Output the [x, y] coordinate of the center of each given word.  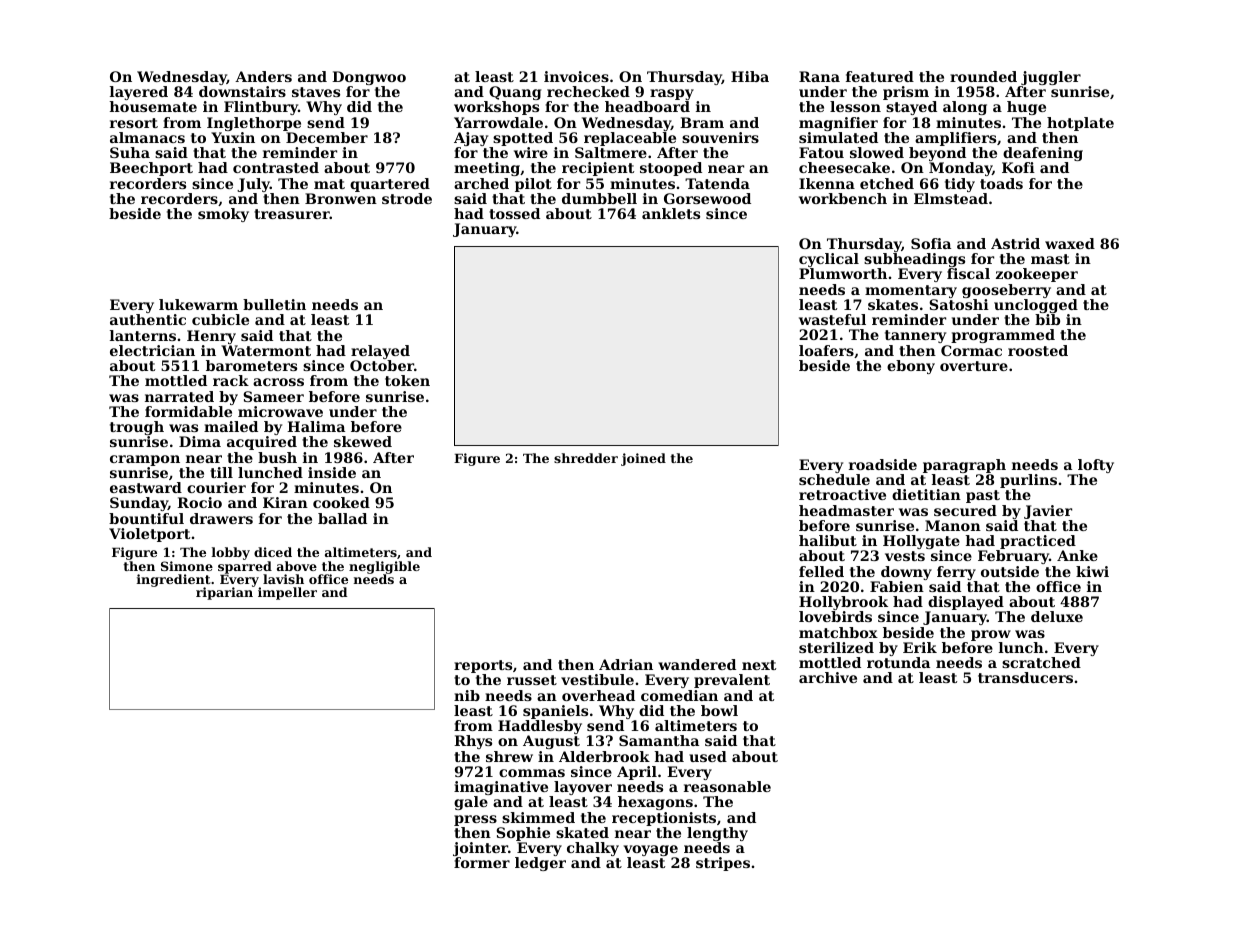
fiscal [968, 273]
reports [483, 666]
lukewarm [198, 304]
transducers [1025, 677]
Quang [515, 93]
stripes [723, 864]
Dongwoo [369, 78]
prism [906, 93]
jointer [480, 849]
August [551, 742]
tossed [514, 213]
